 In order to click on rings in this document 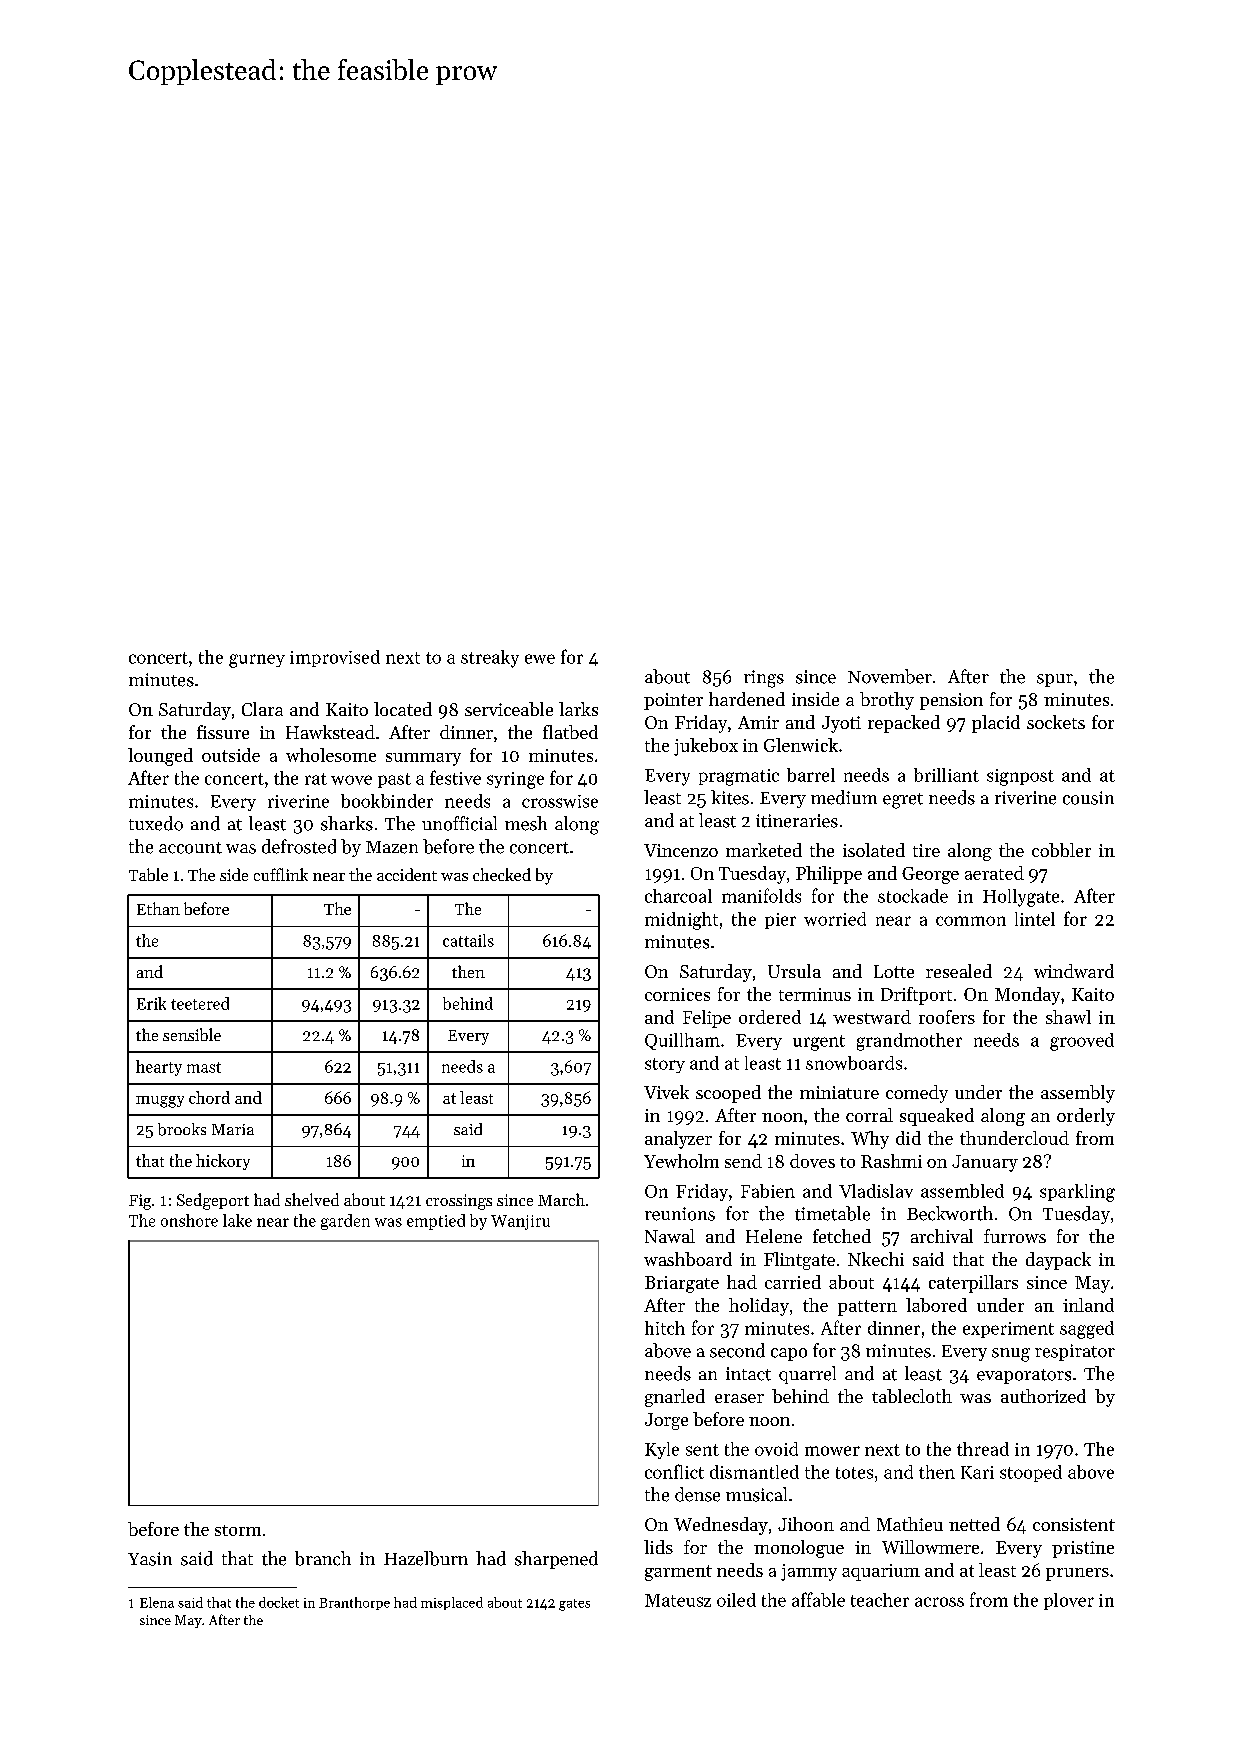, I will do `click(764, 679)`.
